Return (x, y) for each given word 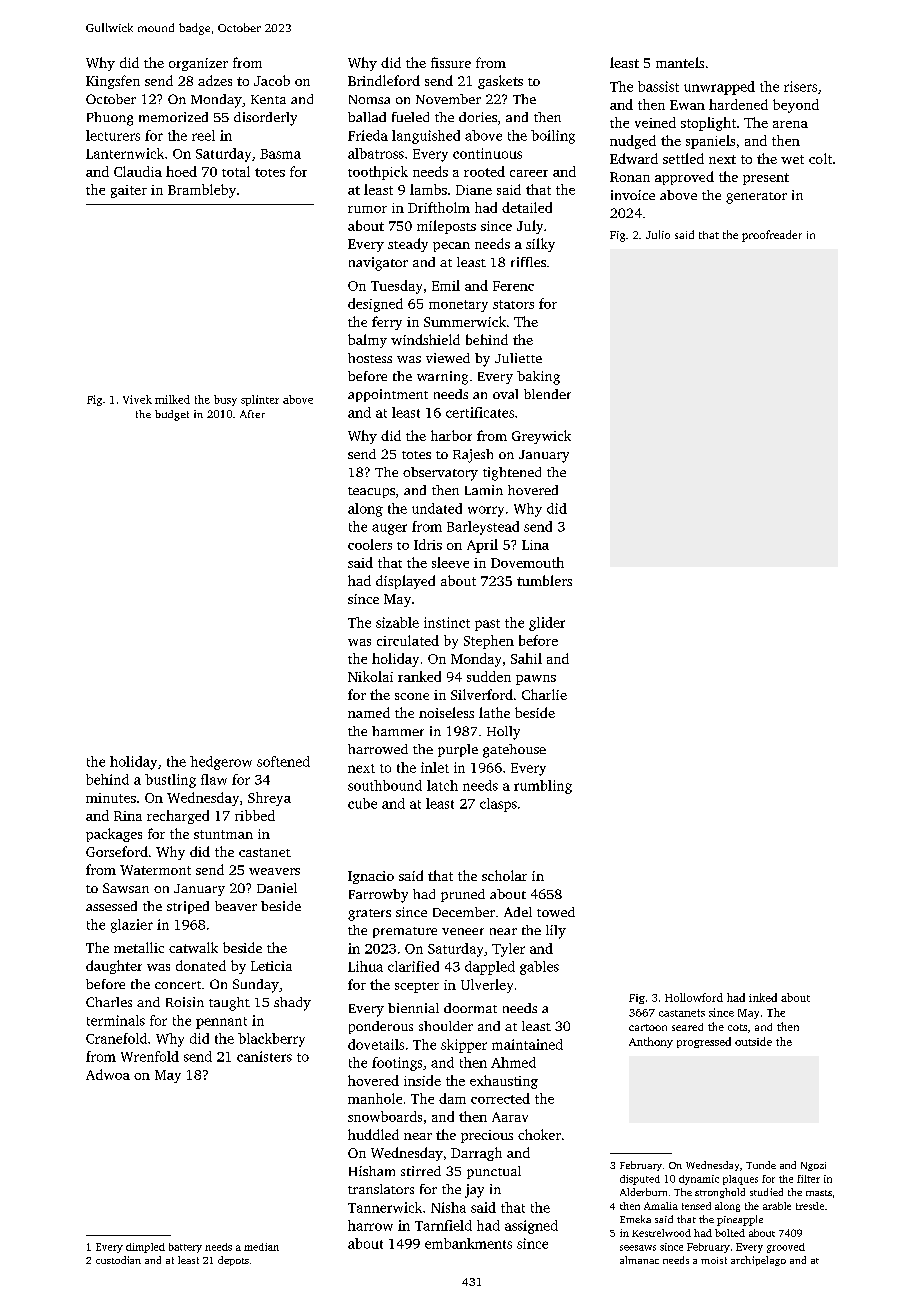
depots (233, 1261)
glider (547, 624)
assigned (531, 1227)
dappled (490, 968)
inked (763, 997)
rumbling (543, 787)
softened (283, 761)
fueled (410, 117)
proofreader (772, 236)
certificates (480, 412)
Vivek (137, 399)
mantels (680, 62)
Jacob (272, 80)
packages (114, 835)
